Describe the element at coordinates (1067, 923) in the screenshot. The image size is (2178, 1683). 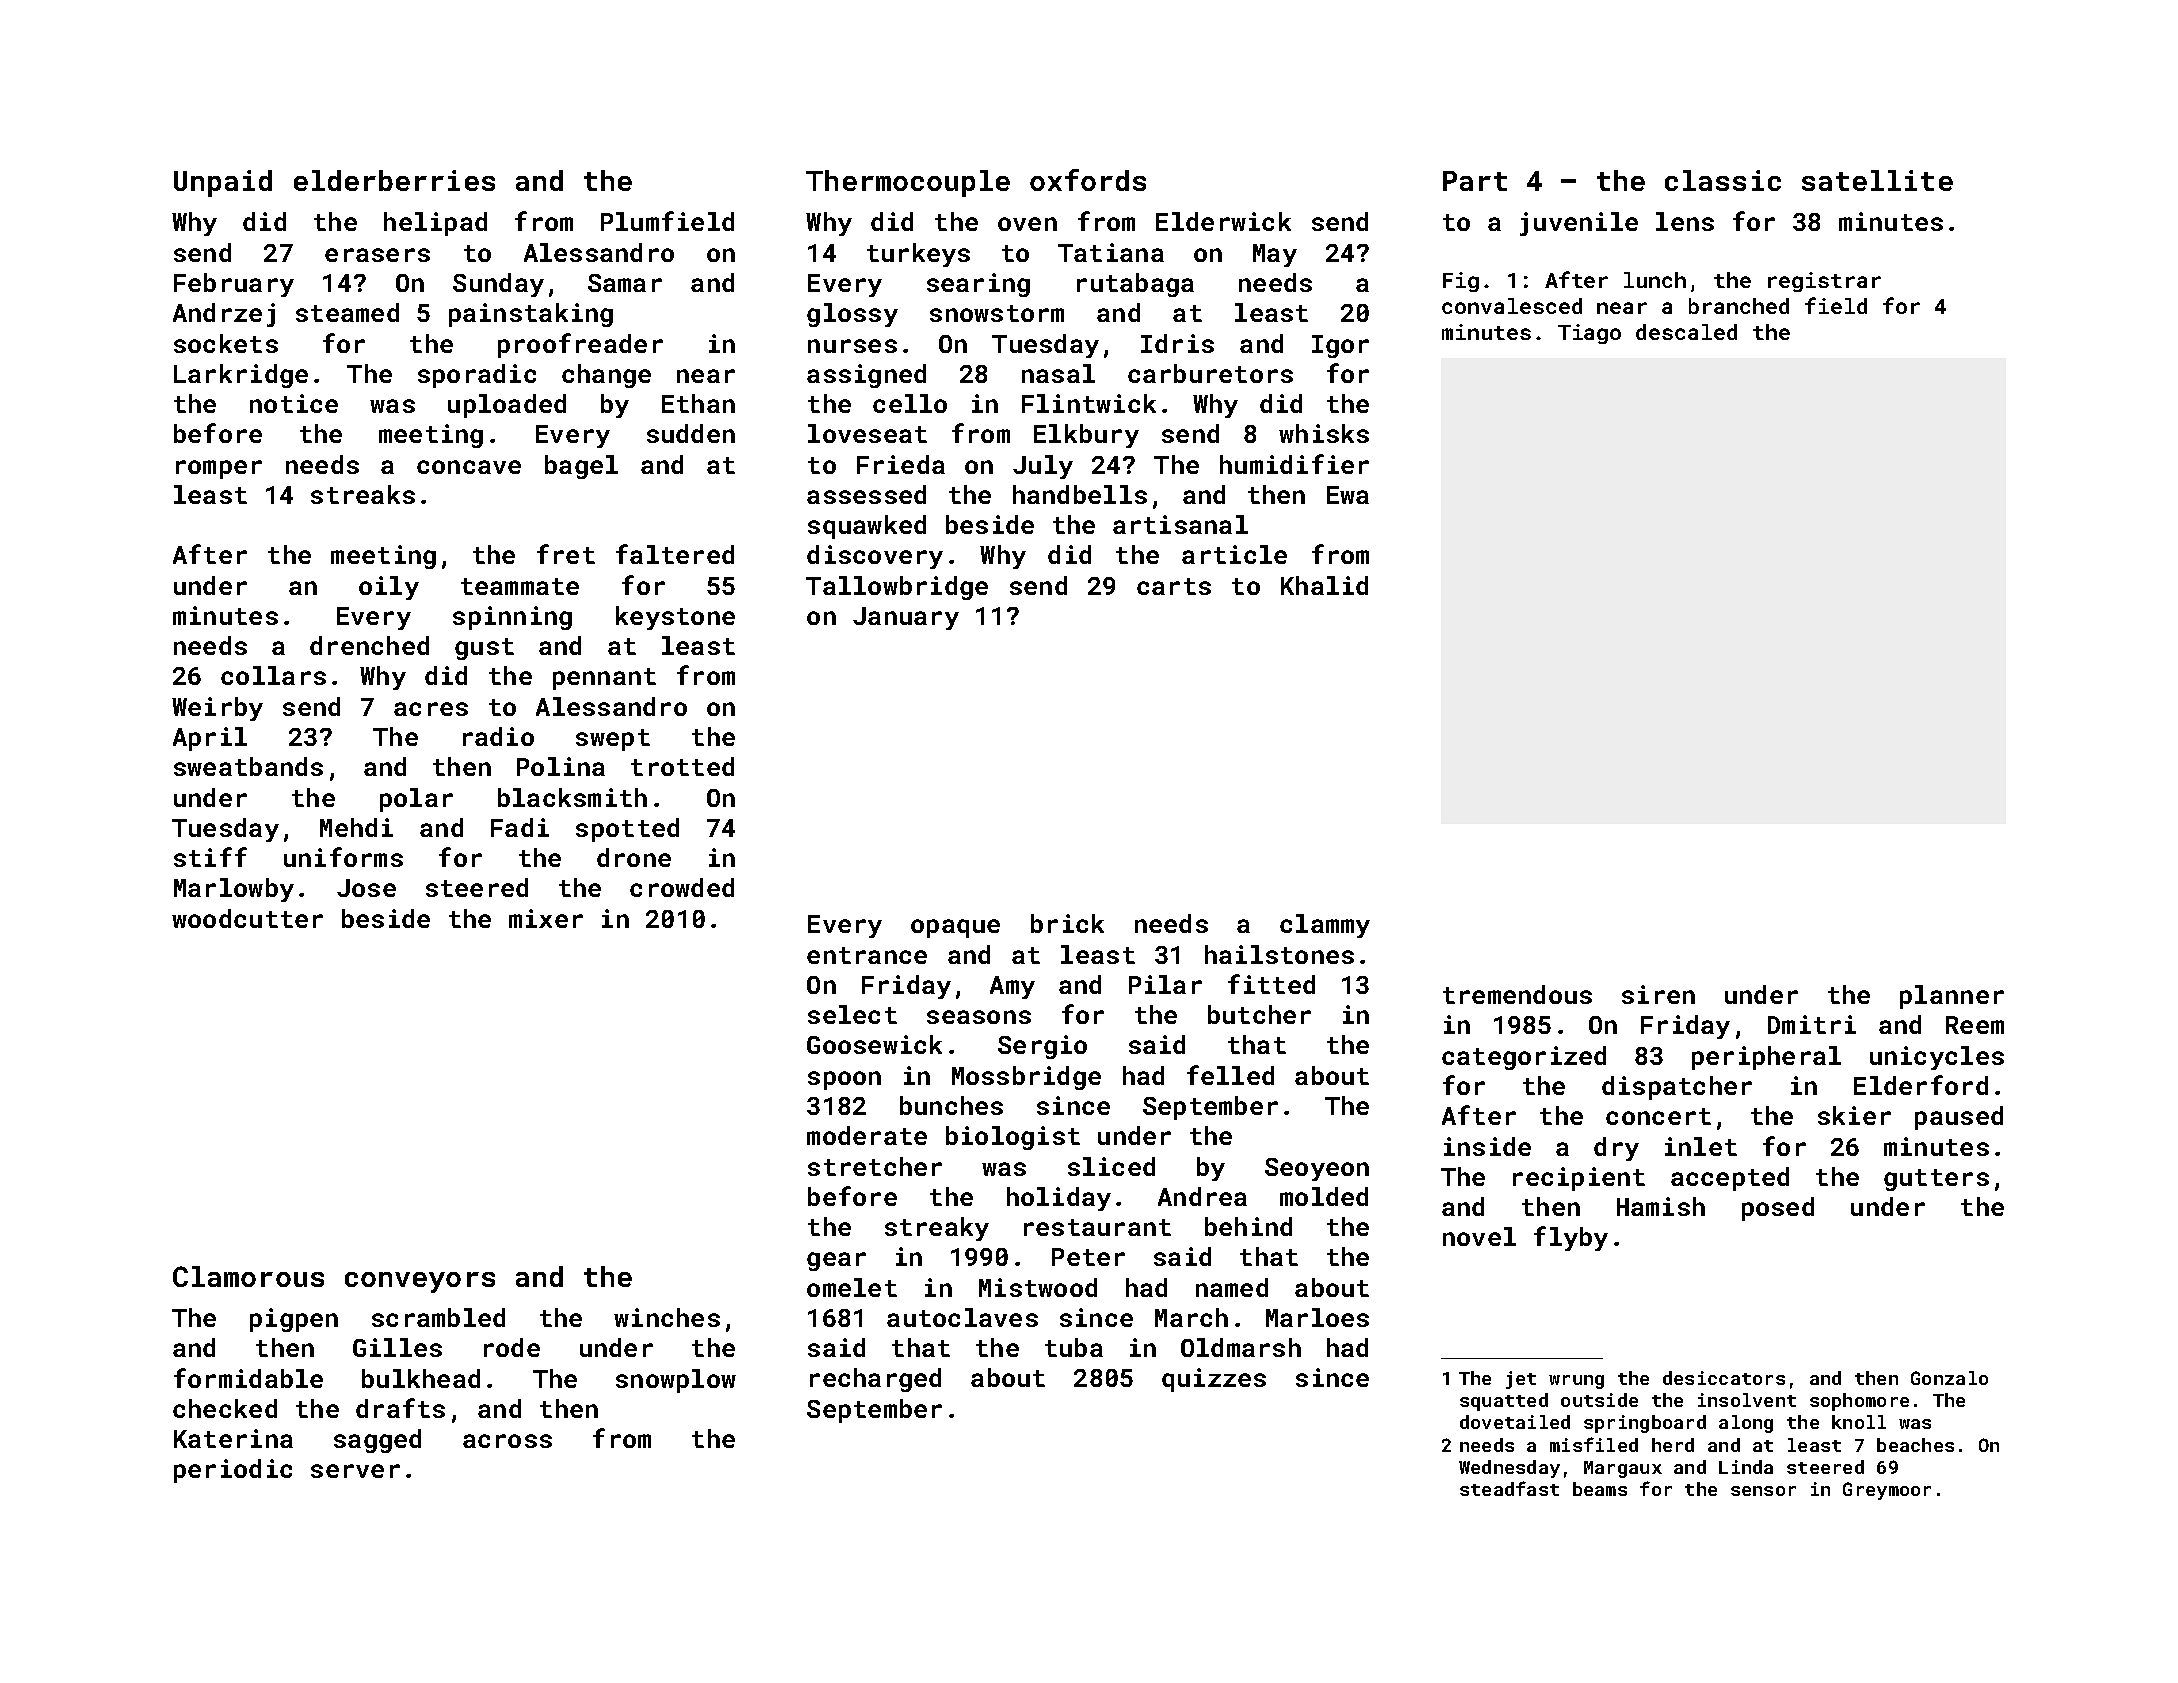
I see `brick` at that location.
